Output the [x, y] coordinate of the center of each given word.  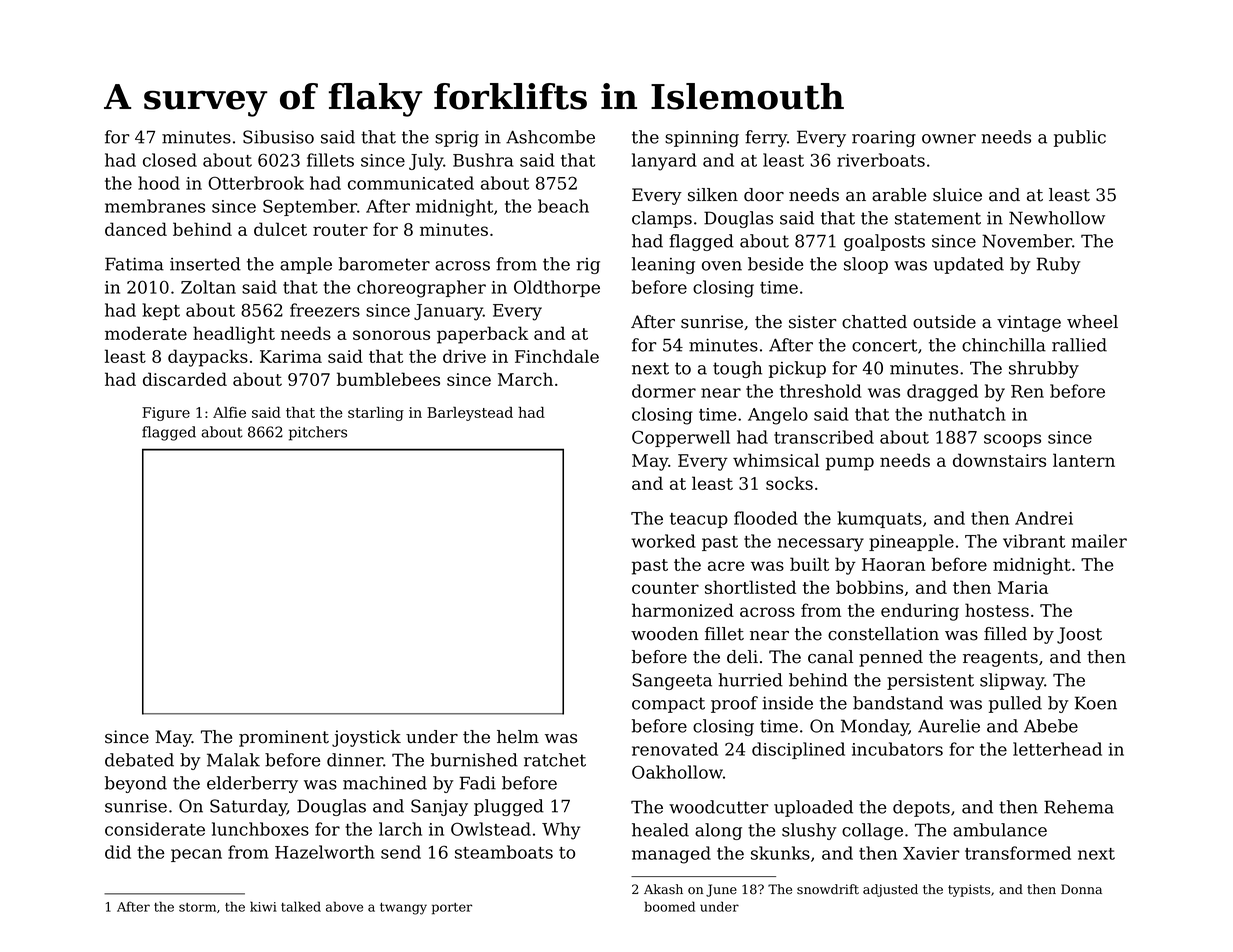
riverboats [881, 160]
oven [722, 266]
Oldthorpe [557, 288]
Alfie [229, 412]
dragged [942, 393]
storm [197, 907]
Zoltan [208, 287]
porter [452, 909]
